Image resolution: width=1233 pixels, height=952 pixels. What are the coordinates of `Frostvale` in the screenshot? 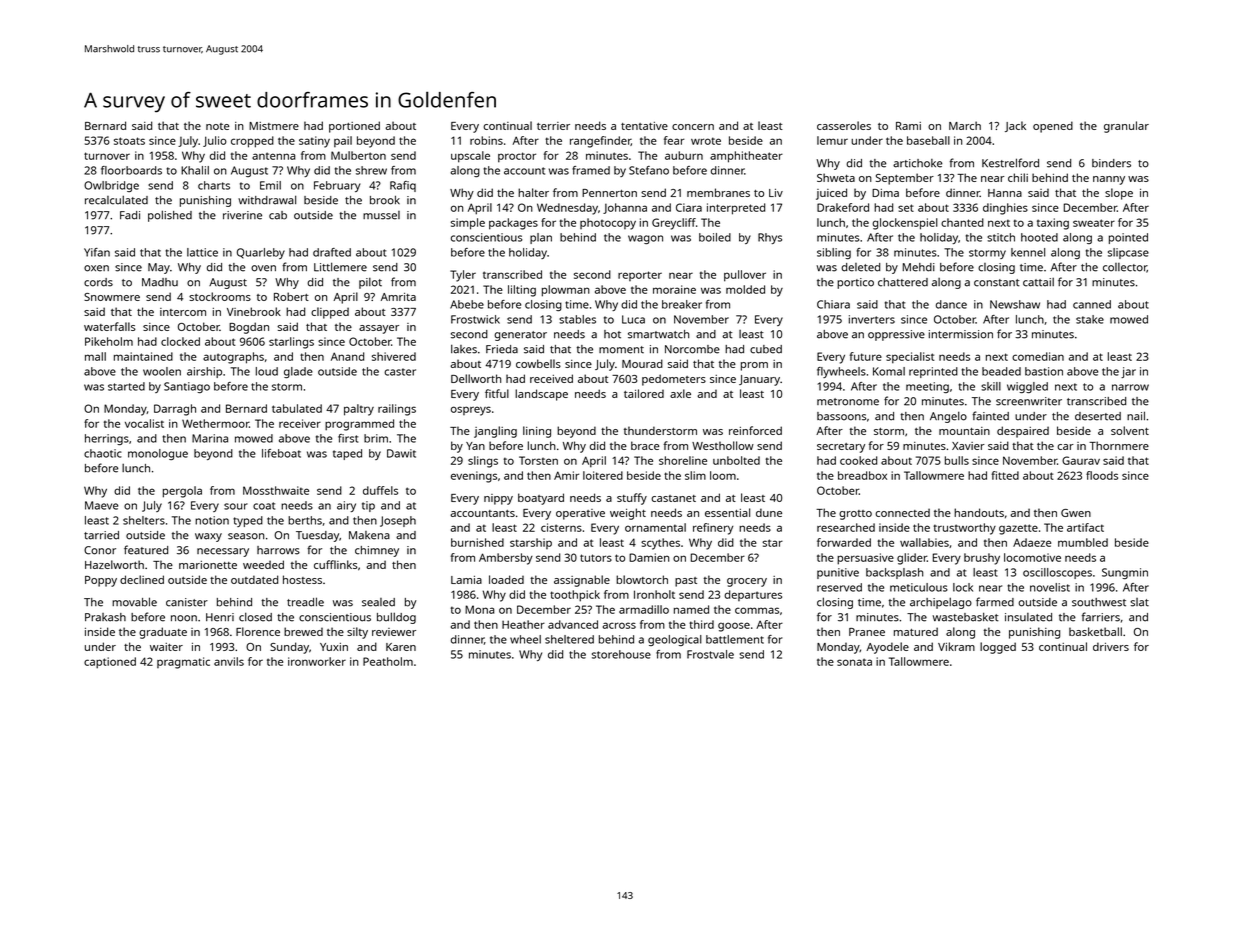 It's located at (710, 654).
